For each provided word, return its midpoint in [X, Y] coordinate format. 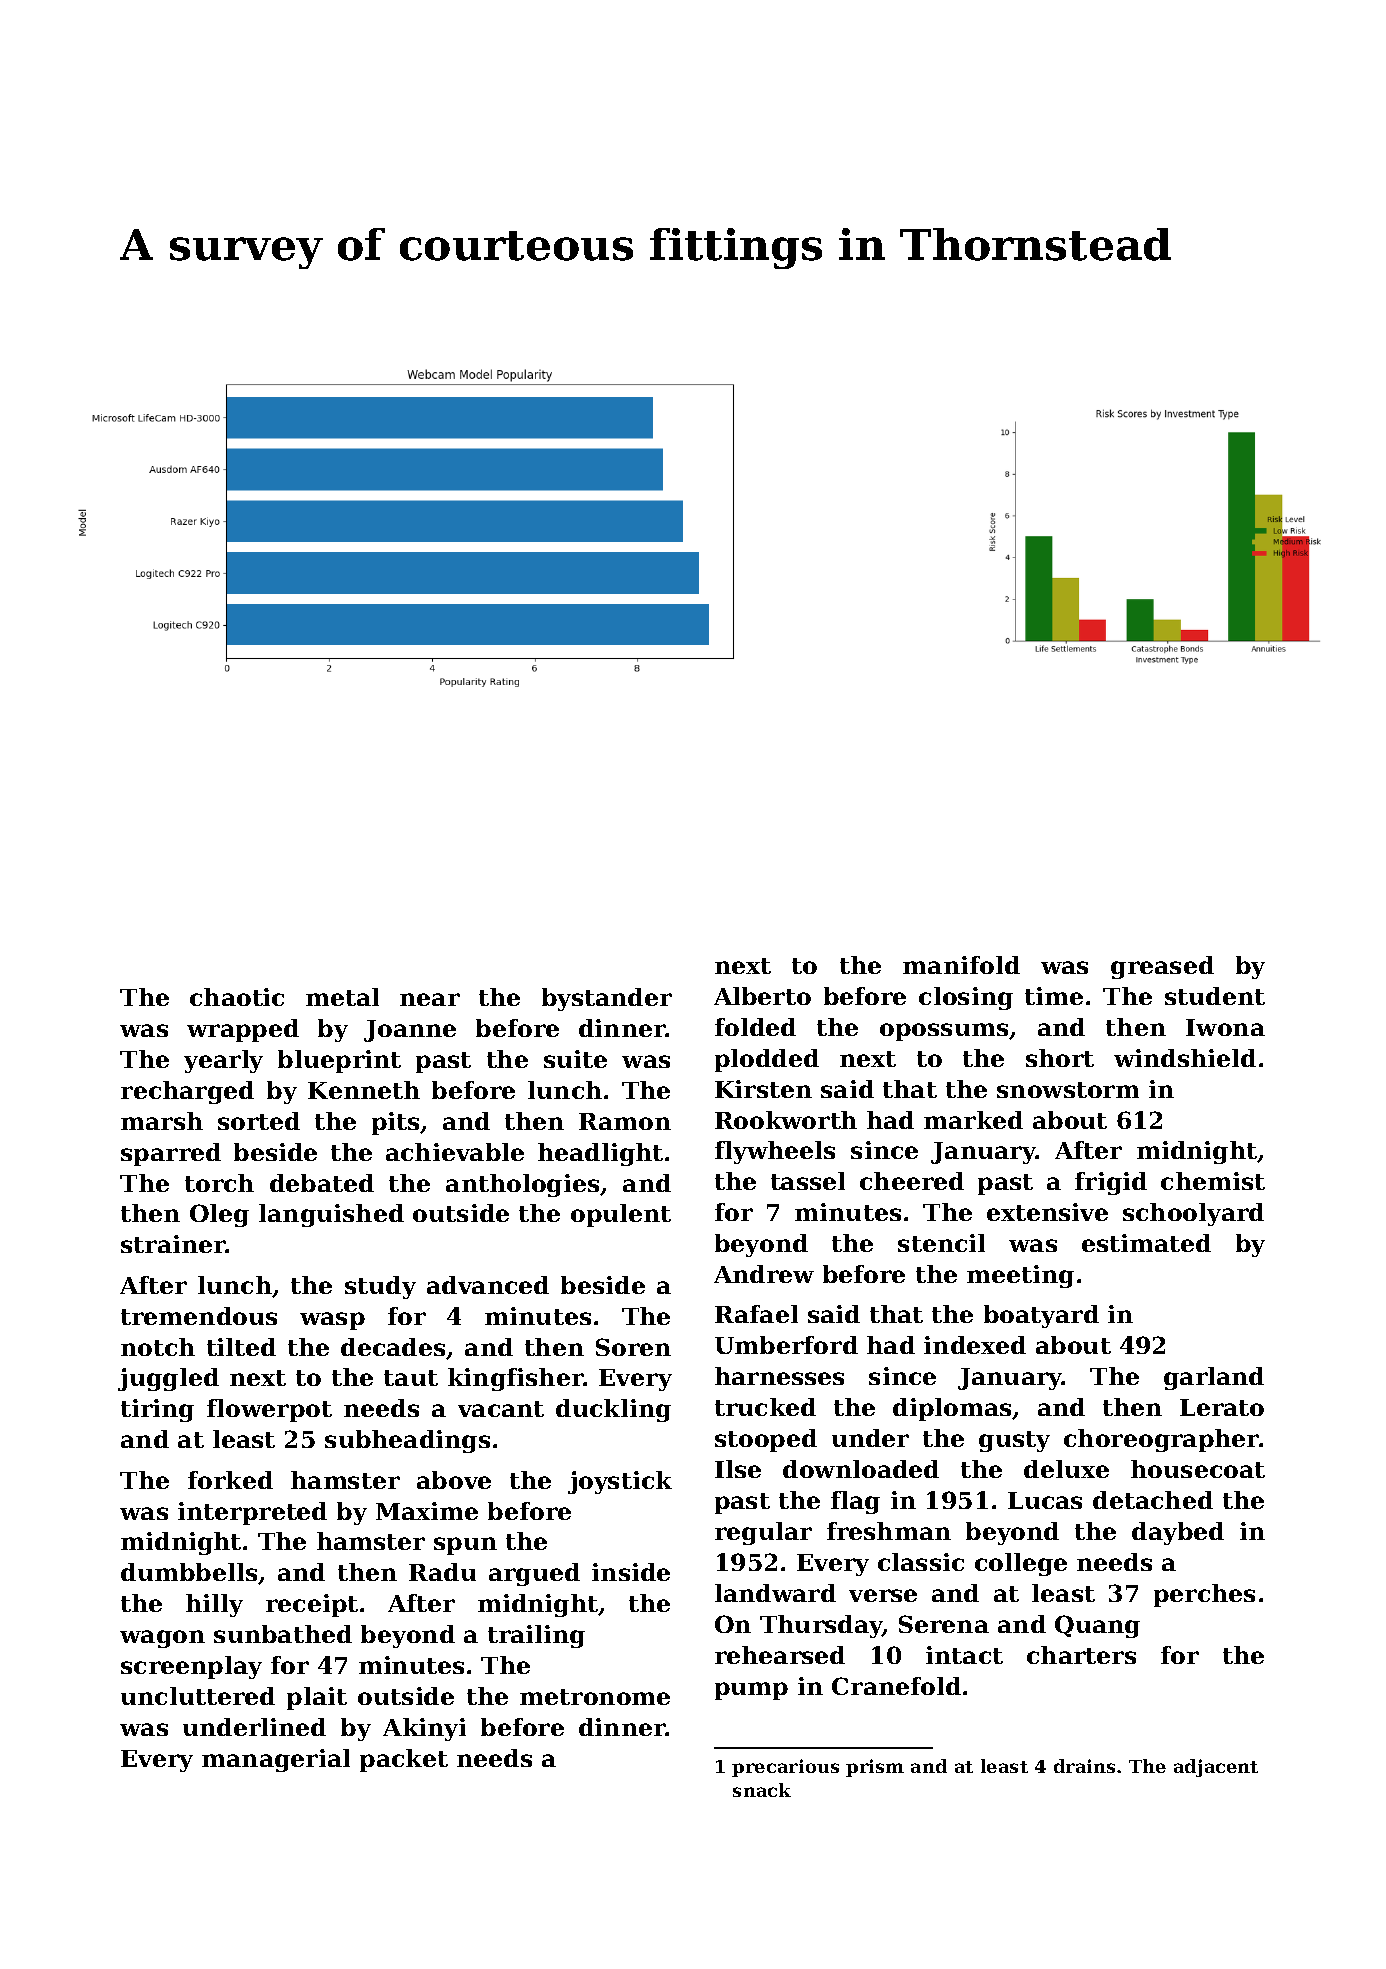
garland [1214, 1378]
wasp [332, 1321]
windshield [1185, 1058]
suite [575, 1059]
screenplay [191, 1667]
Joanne [410, 1031]
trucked [765, 1407]
